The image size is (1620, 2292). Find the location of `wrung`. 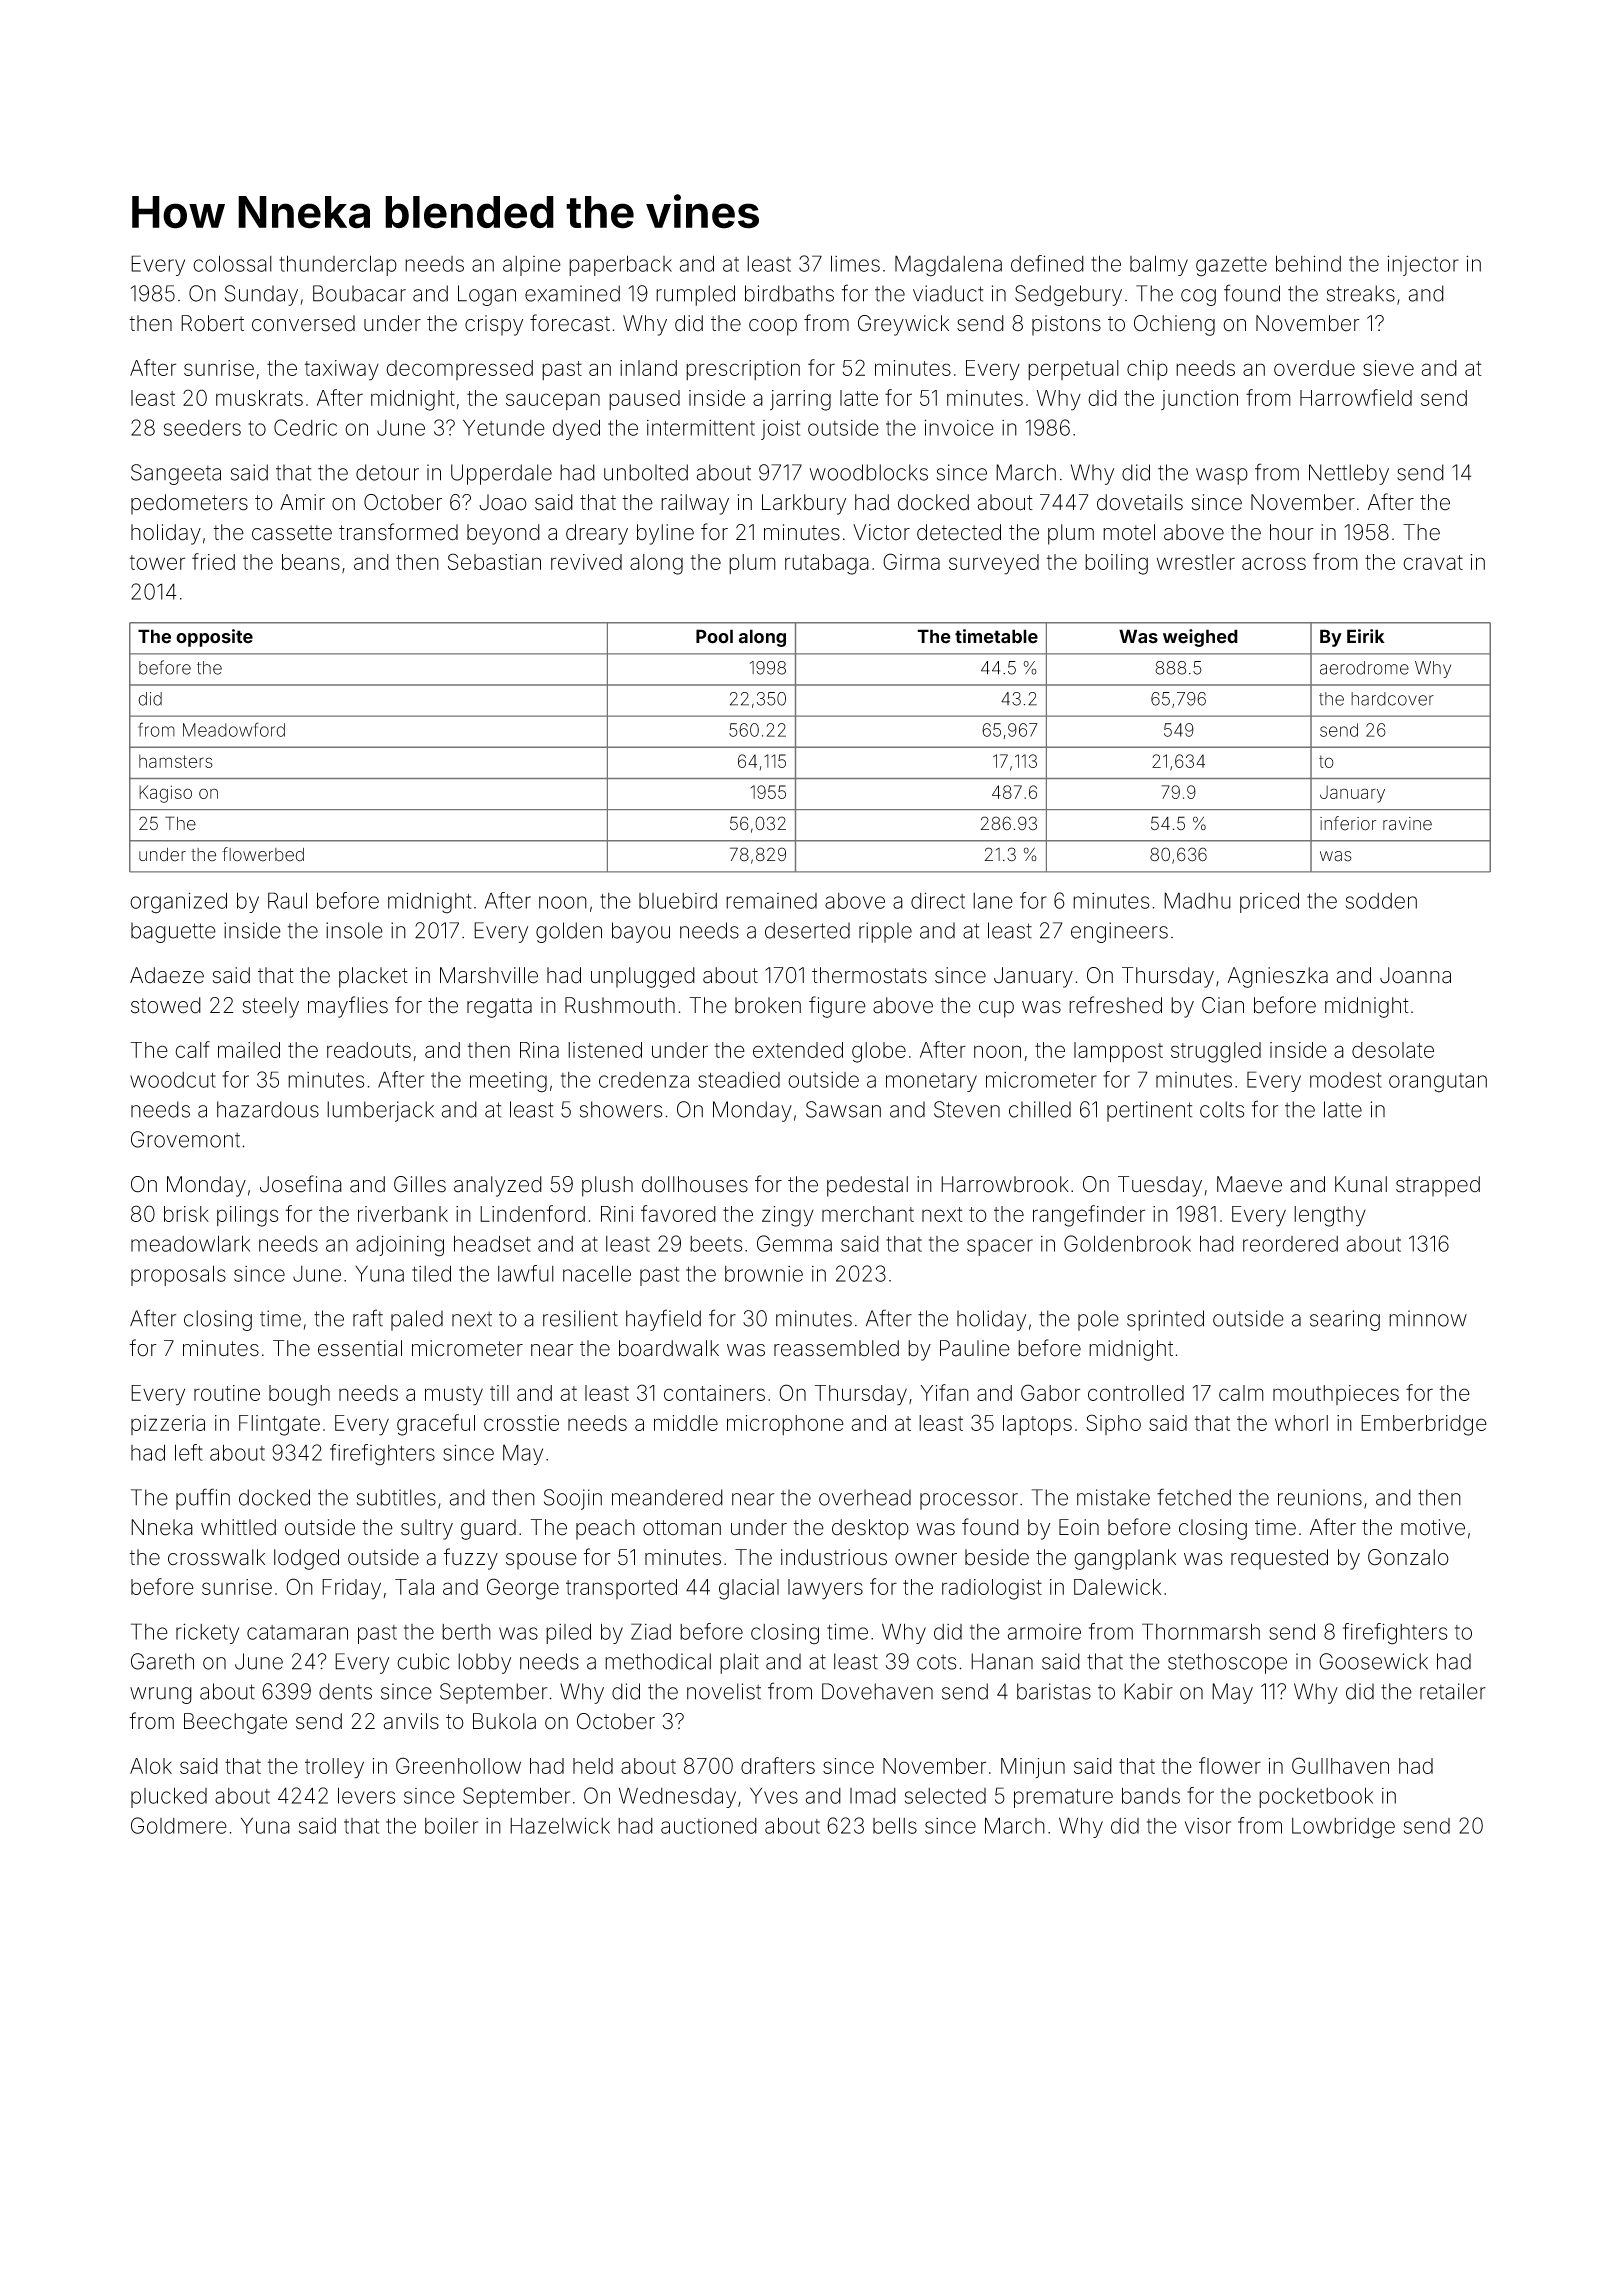

wrung is located at coordinates (161, 1695).
